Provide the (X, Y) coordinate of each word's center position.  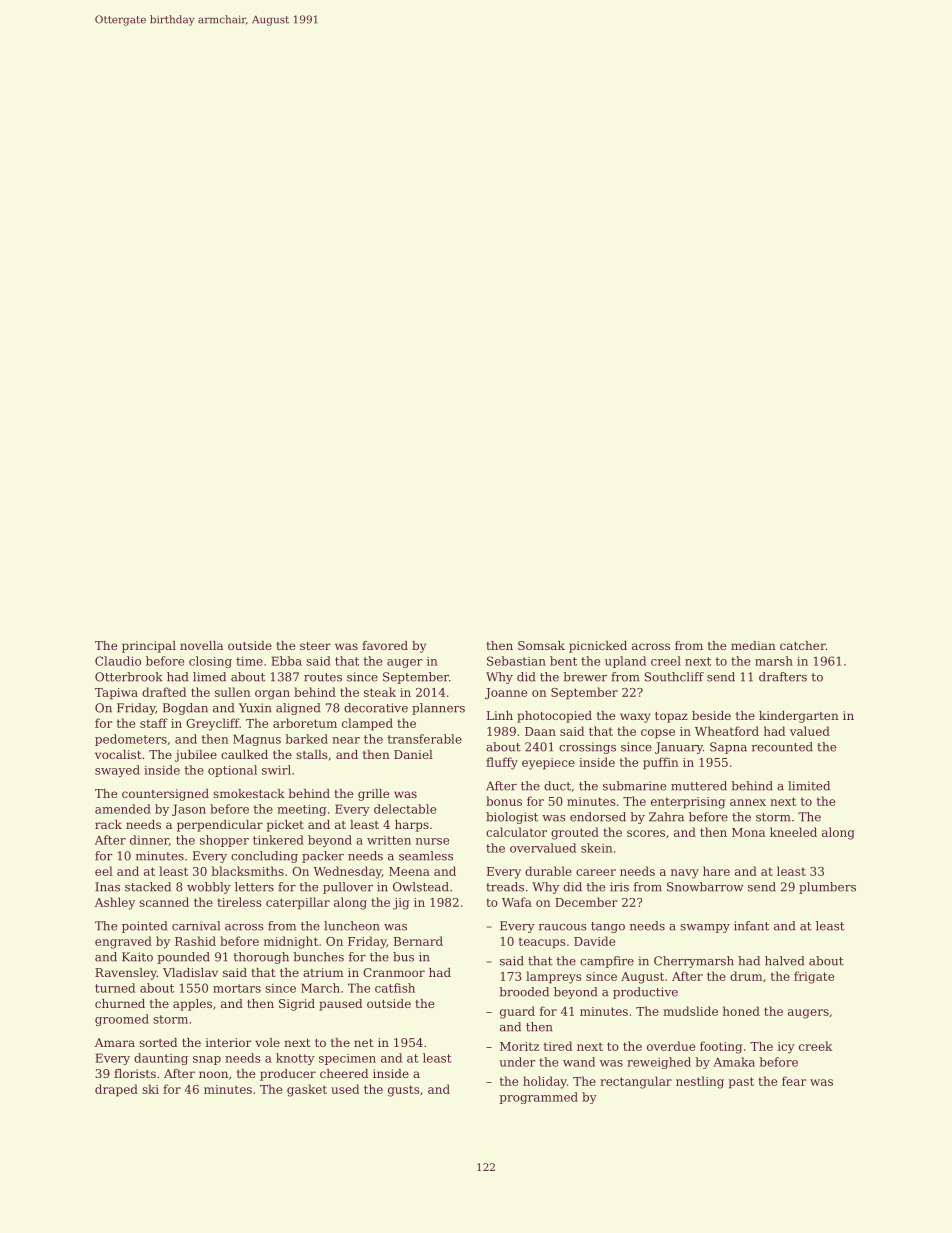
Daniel (413, 754)
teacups (542, 943)
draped (116, 1090)
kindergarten (799, 717)
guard (517, 1012)
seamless (426, 856)
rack (108, 824)
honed (741, 1011)
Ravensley (126, 974)
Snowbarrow (705, 887)
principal (149, 647)
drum (746, 976)
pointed (144, 927)
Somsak (541, 645)
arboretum (305, 723)
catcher (803, 645)
